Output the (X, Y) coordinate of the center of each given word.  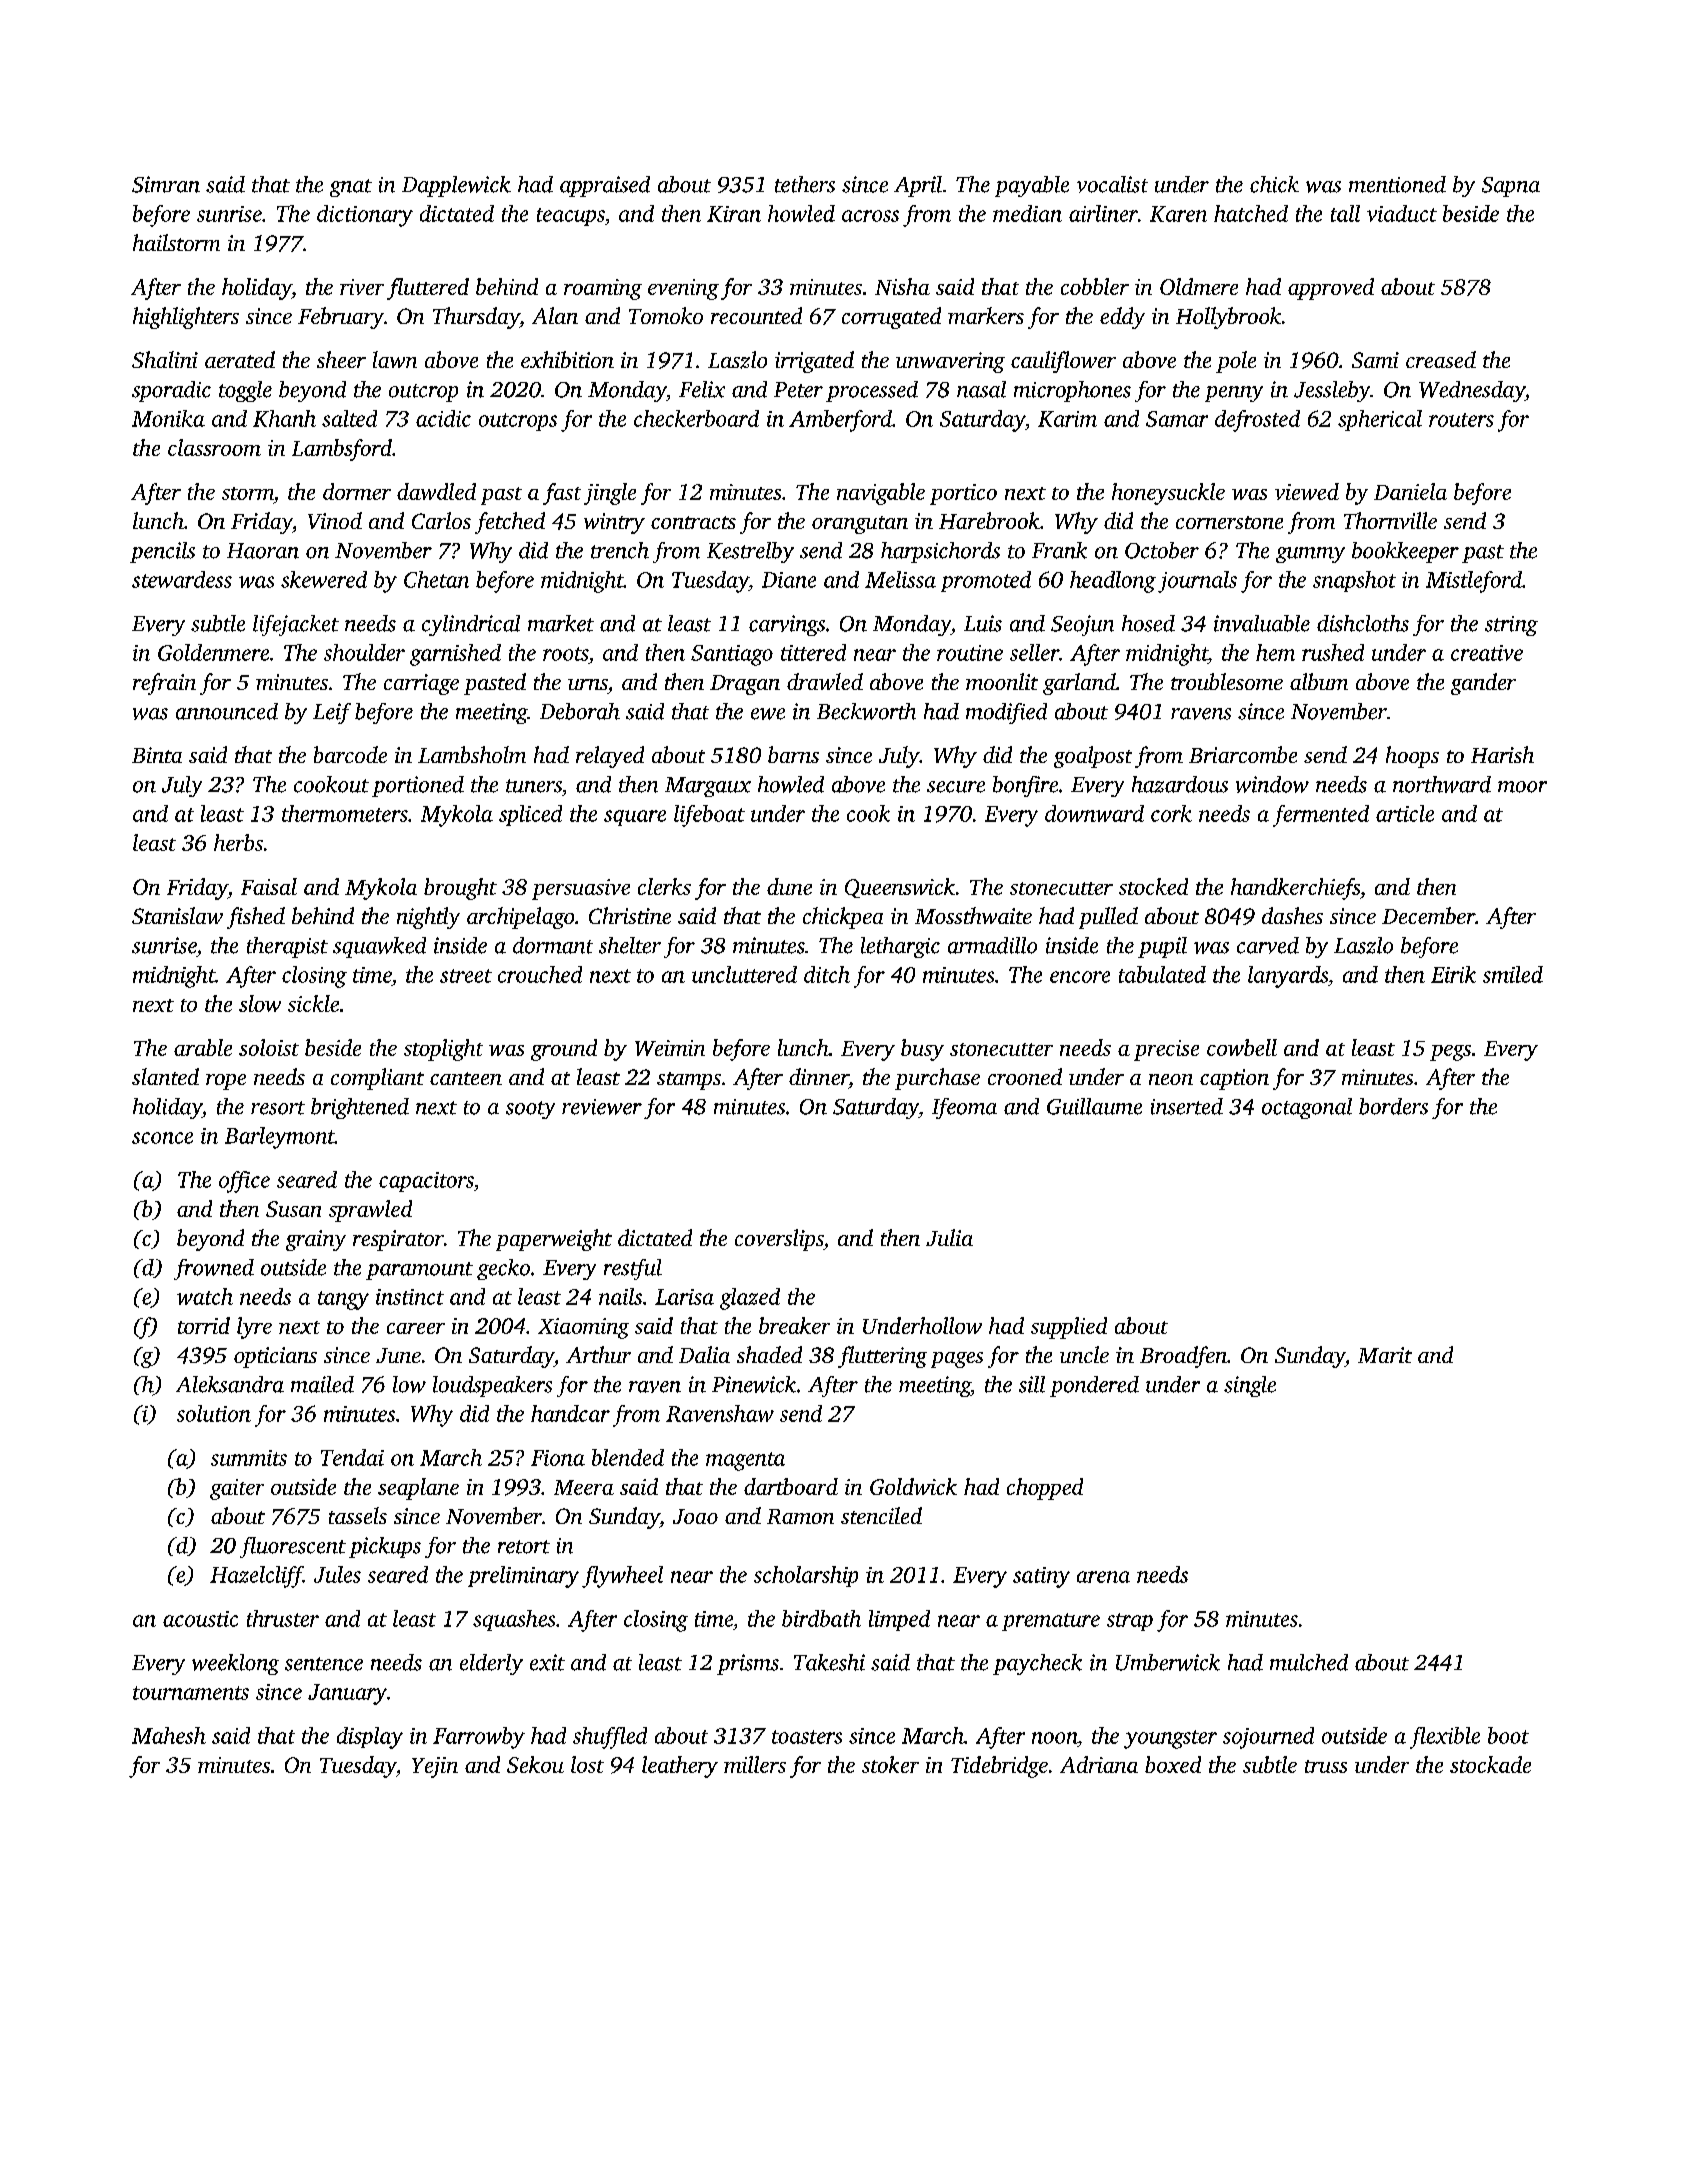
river (362, 287)
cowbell (1242, 1047)
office (244, 1182)
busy (922, 1050)
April (918, 186)
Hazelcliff (256, 1577)
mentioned (1397, 184)
